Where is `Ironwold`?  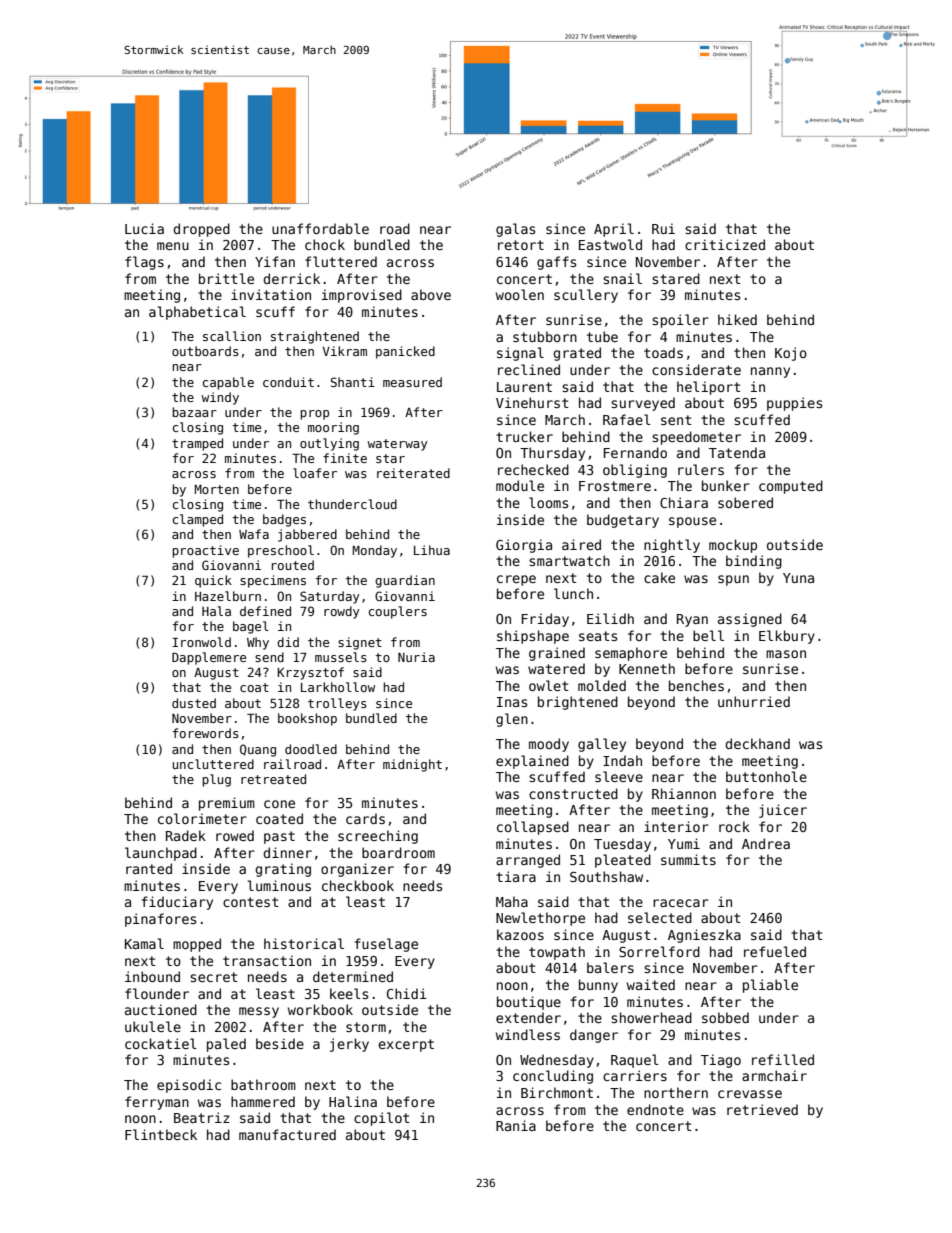
Ironwold is located at coordinates (202, 642).
